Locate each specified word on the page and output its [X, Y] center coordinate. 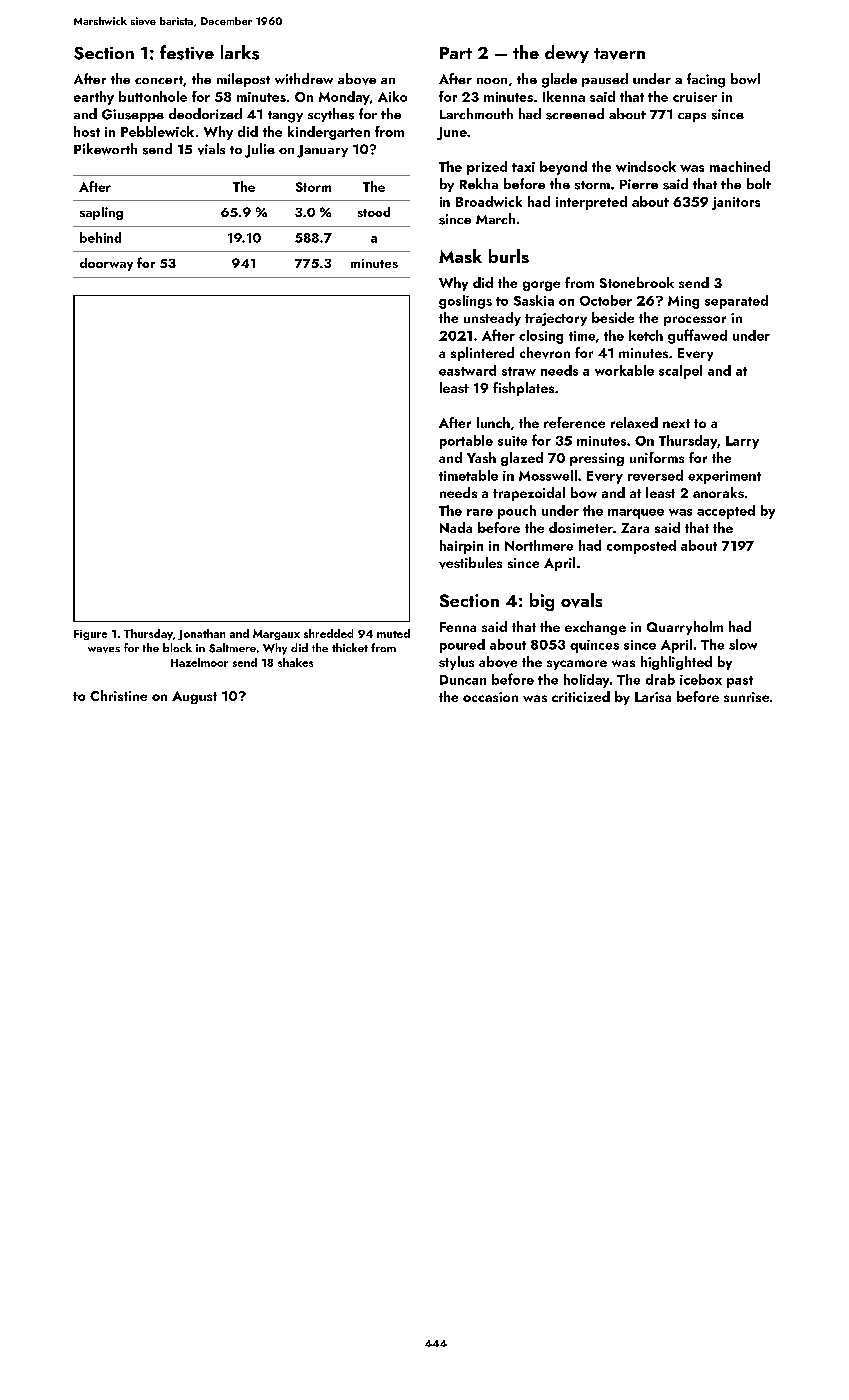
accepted [726, 512]
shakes [295, 662]
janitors [736, 203]
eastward [467, 370]
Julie [260, 150]
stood [374, 212]
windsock [646, 166]
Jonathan [201, 634]
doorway [106, 264]
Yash [481, 457]
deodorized [205, 113]
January [322, 151]
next [676, 423]
